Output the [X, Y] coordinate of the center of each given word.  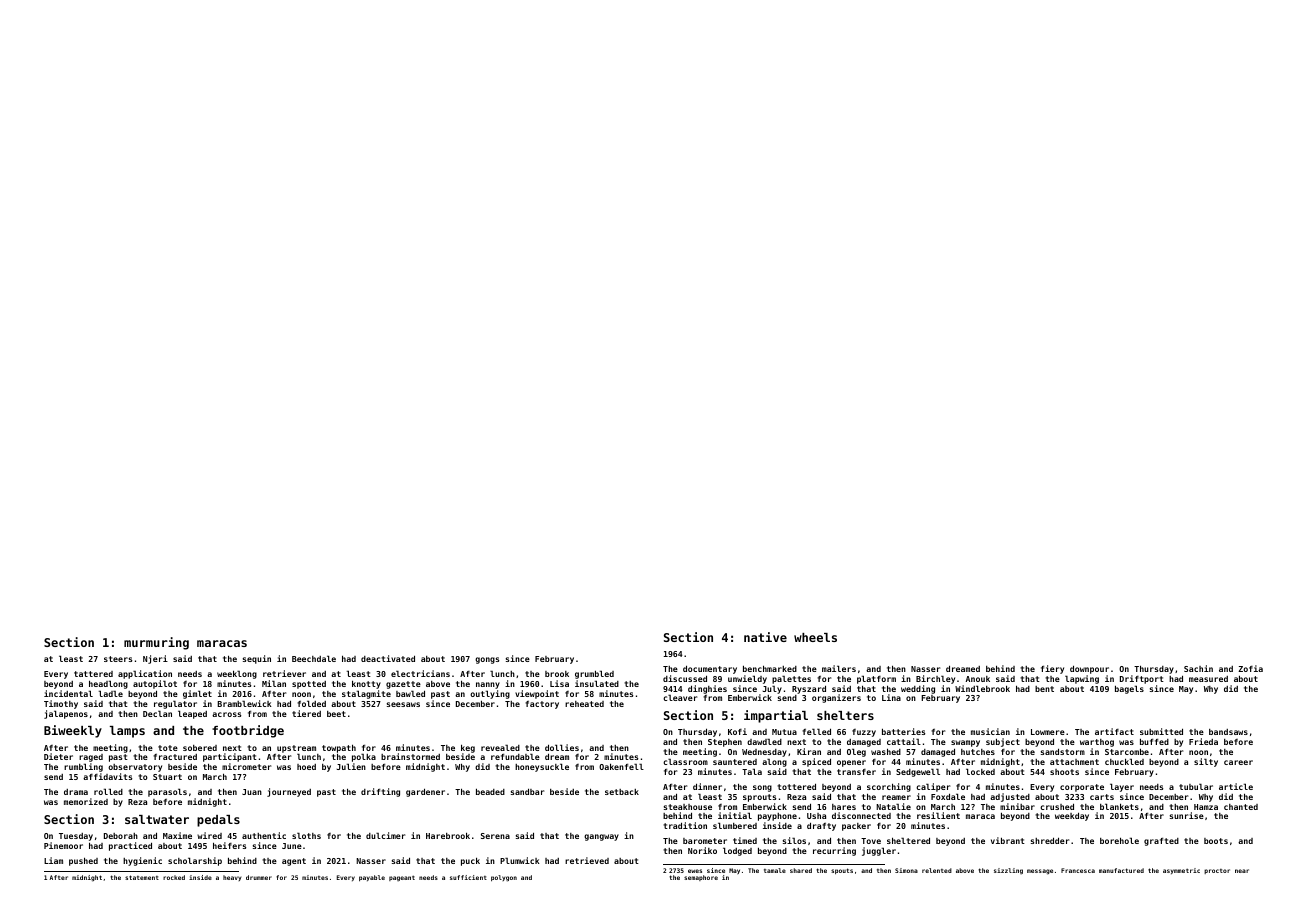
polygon [504, 878]
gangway [601, 837]
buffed [1154, 741]
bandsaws [1228, 732]
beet [336, 714]
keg [468, 749]
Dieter [58, 756]
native [765, 637]
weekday [1072, 816]
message [1040, 872]
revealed [500, 747]
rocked [174, 877]
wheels [815, 637]
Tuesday [76, 837]
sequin [257, 659]
